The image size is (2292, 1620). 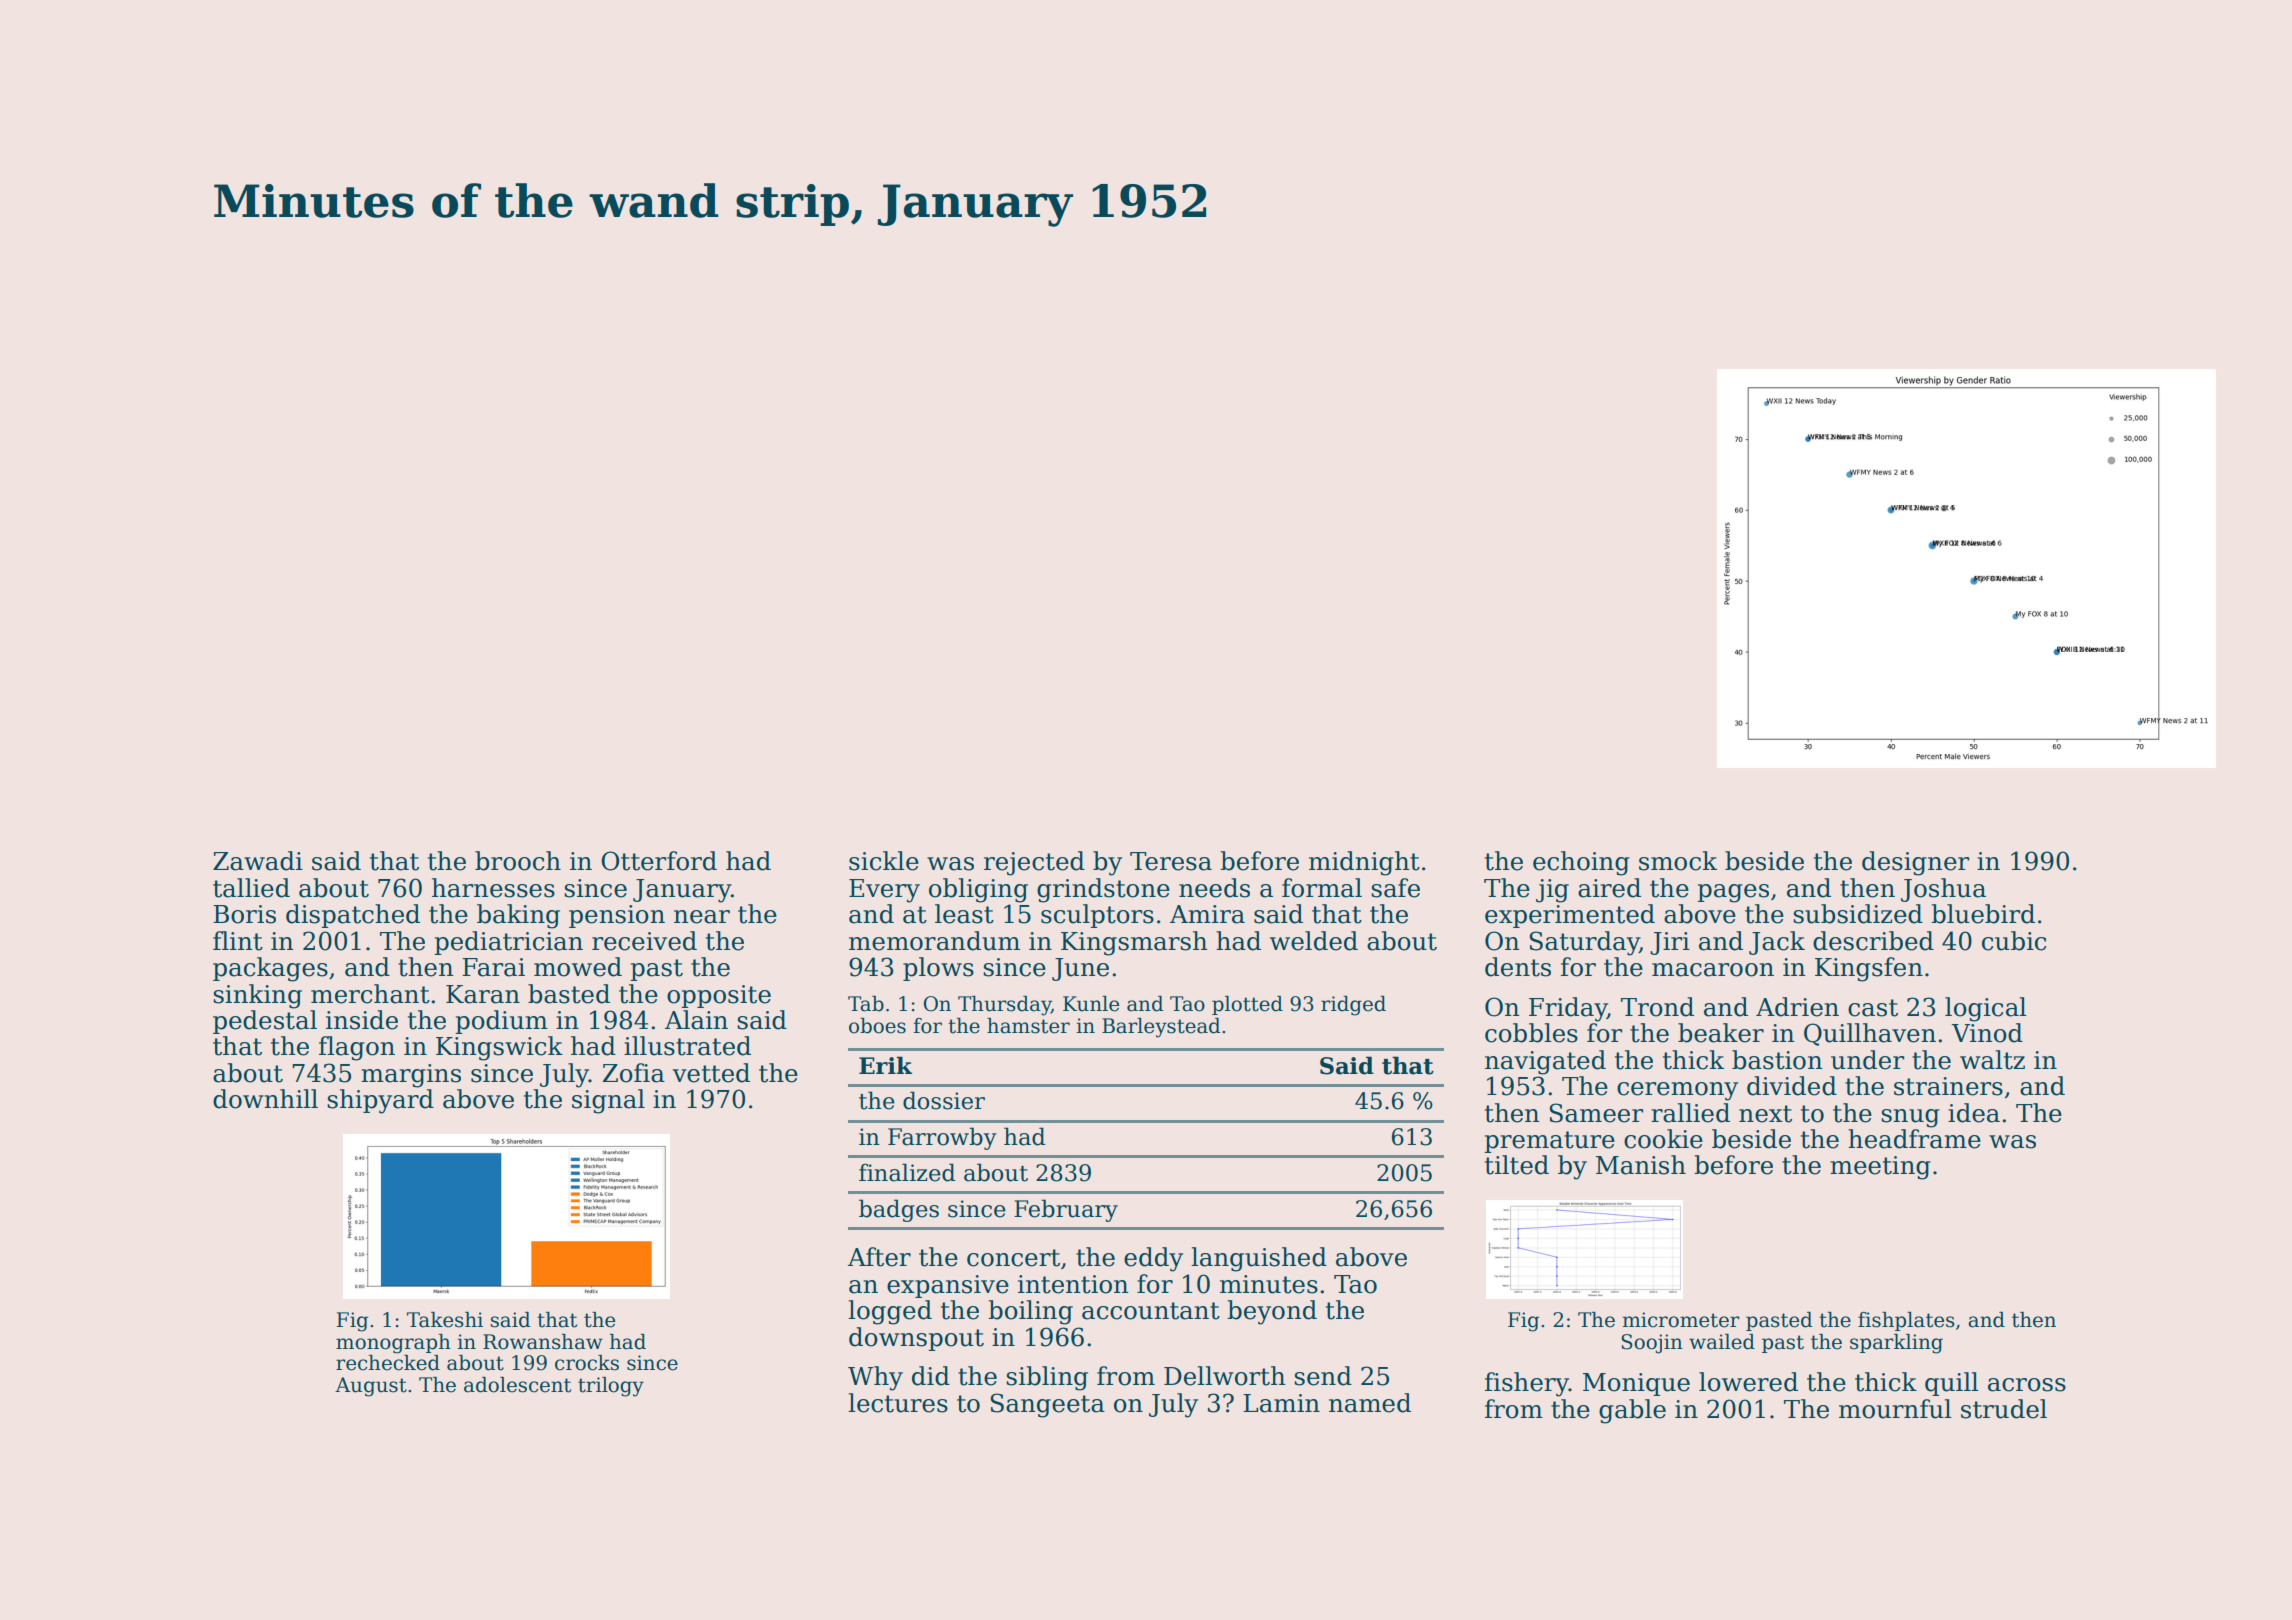 What do you see at coordinates (1151, 1311) in the document?
I see `accountant` at bounding box center [1151, 1311].
